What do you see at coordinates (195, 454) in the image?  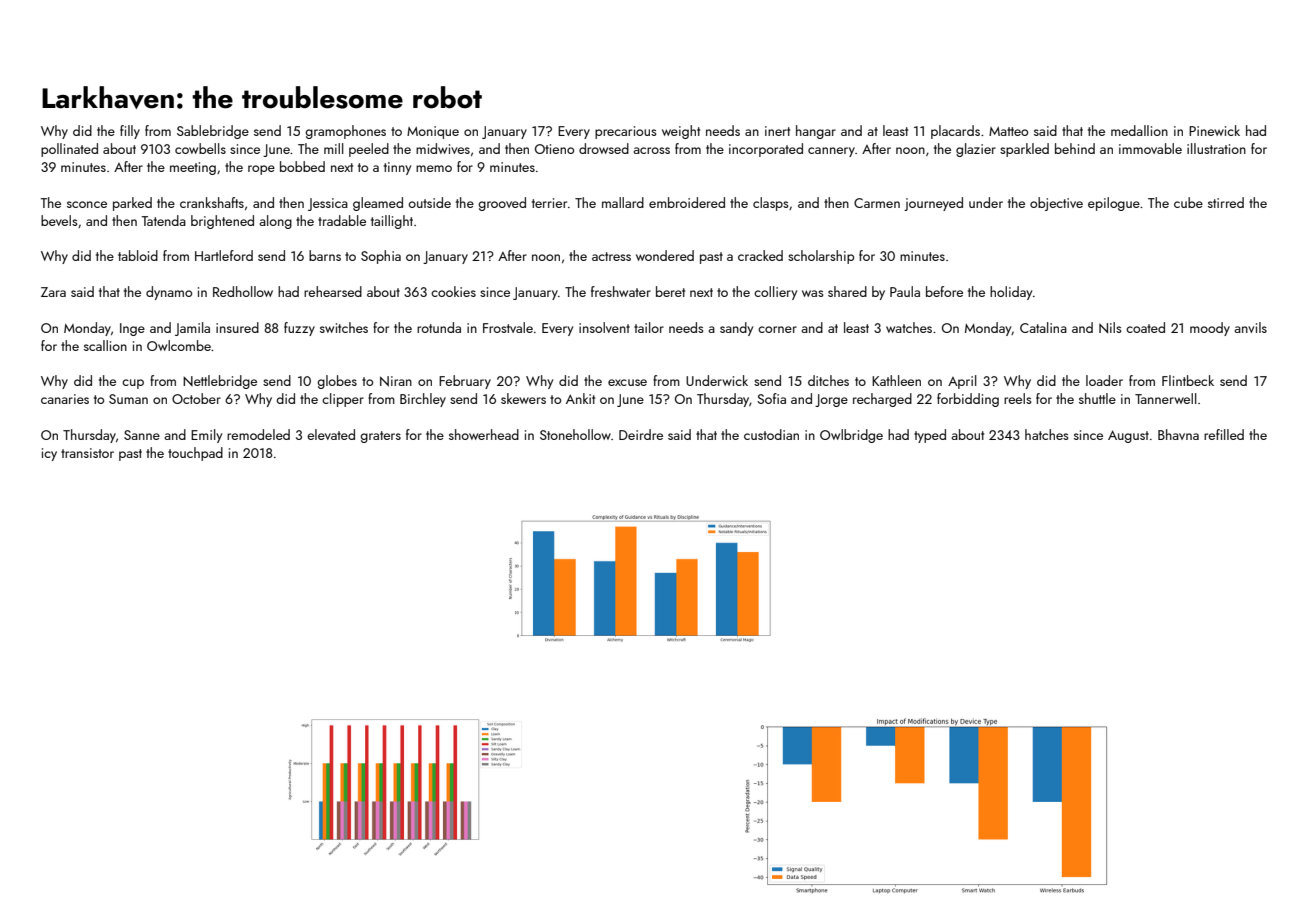 I see `touchpad` at bounding box center [195, 454].
